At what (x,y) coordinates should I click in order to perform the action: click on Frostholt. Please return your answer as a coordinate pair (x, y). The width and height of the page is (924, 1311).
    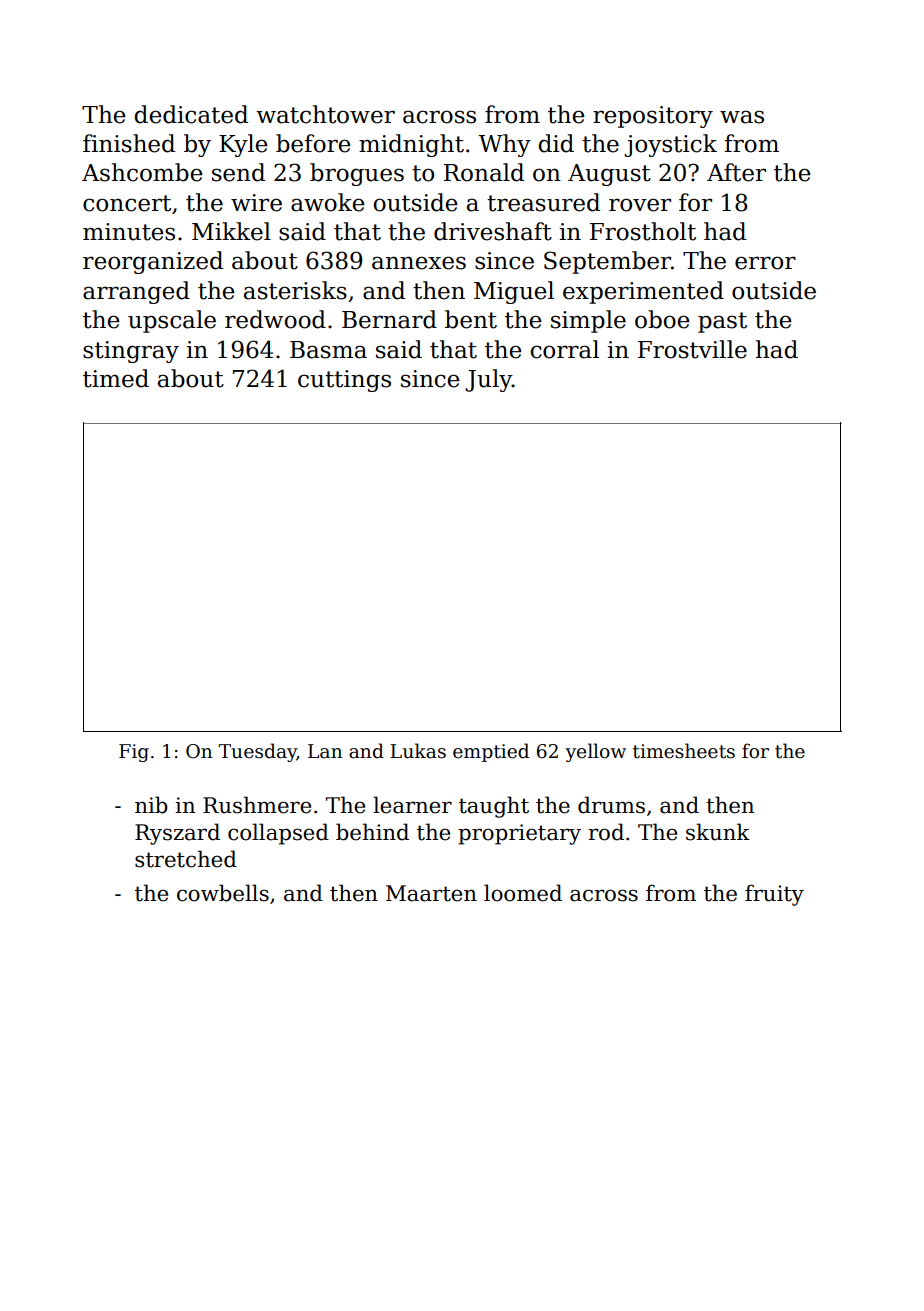
    Looking at the image, I should click on (643, 231).
